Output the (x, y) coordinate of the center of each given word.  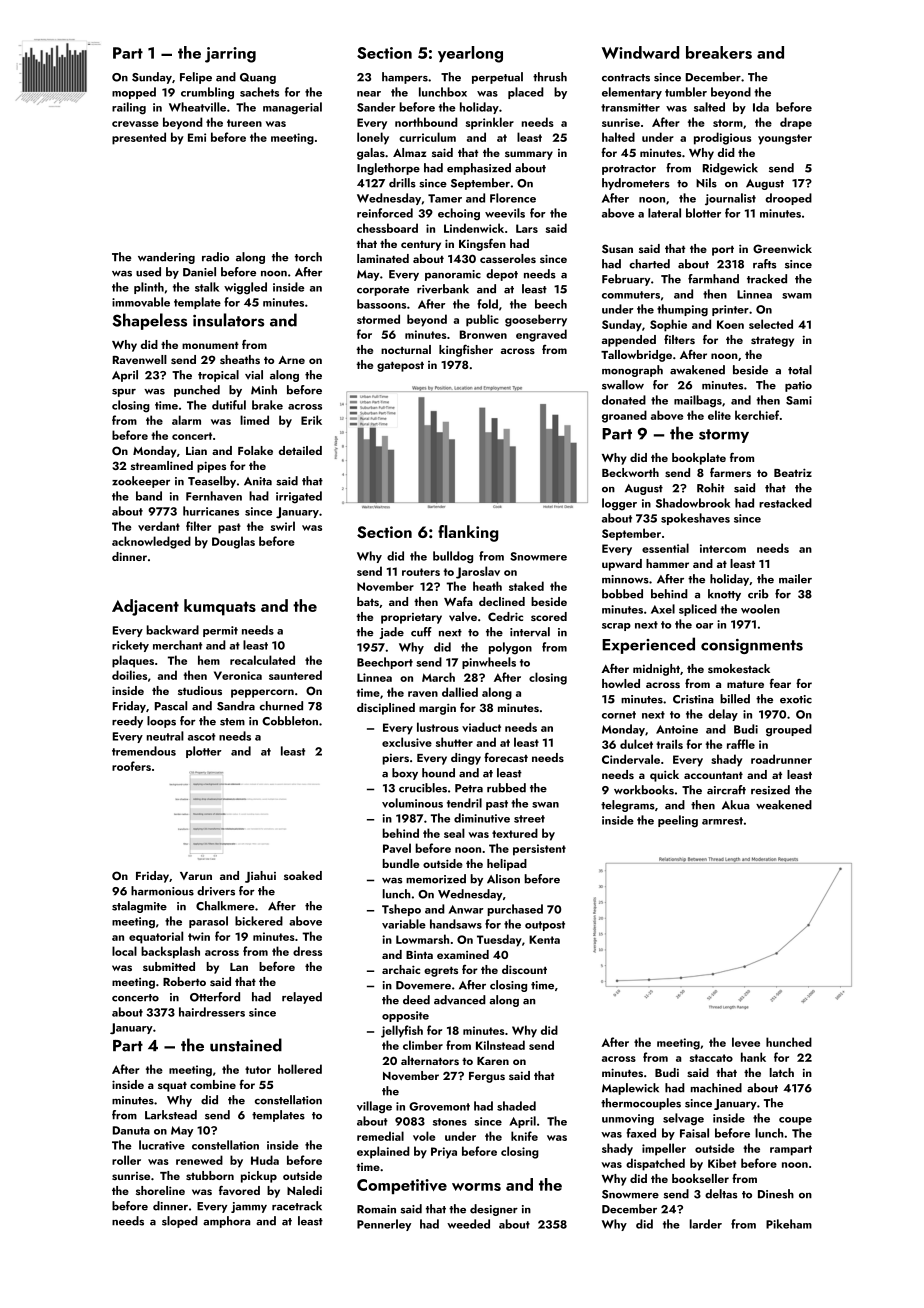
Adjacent (145, 607)
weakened (784, 805)
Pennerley (384, 1225)
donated (624, 400)
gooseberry (536, 320)
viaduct (481, 727)
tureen (244, 123)
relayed (302, 998)
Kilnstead (500, 1045)
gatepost (400, 367)
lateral (664, 213)
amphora (226, 1222)
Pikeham (789, 1224)
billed (735, 699)
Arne (291, 360)
